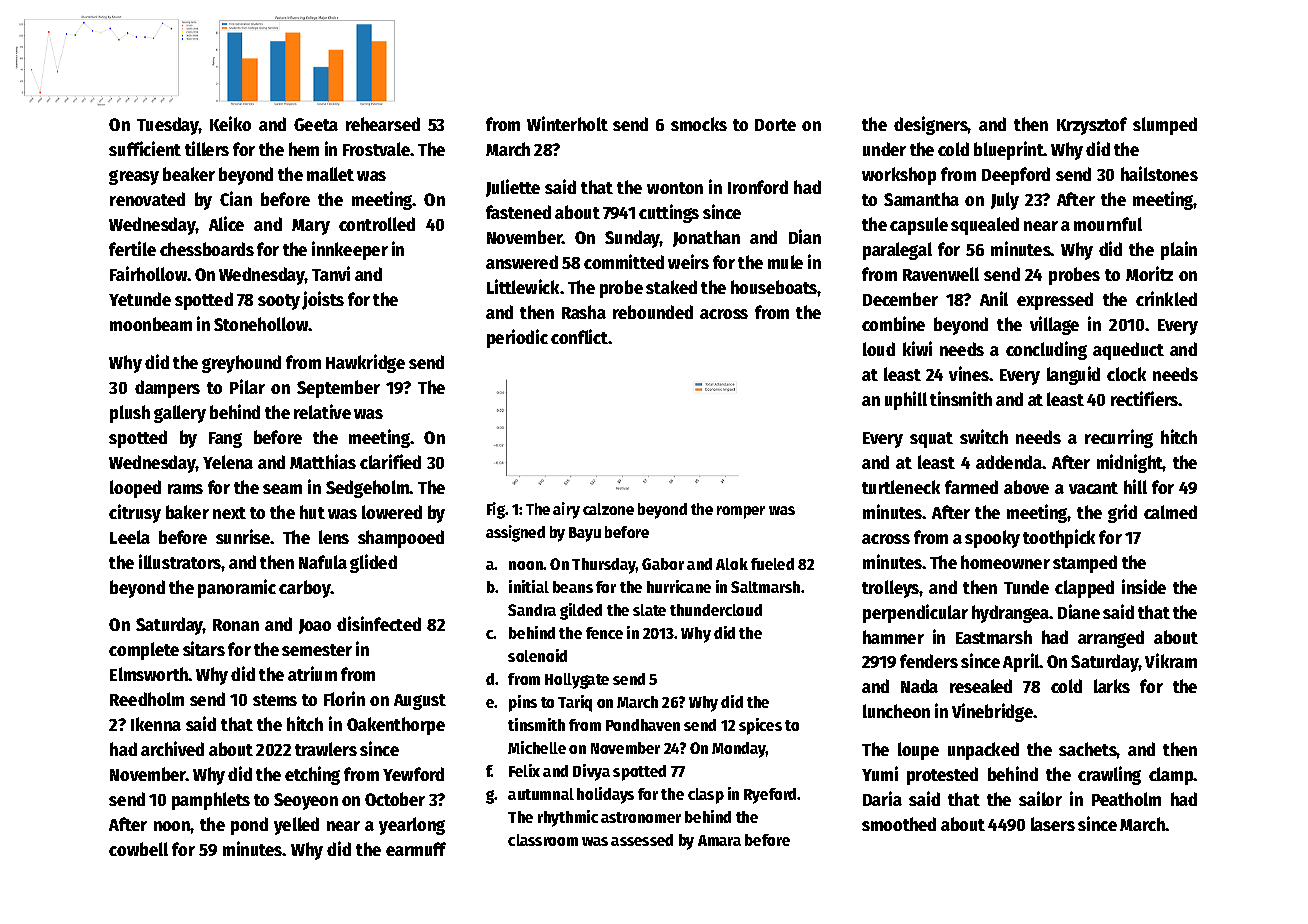  I want to click on pamphlets, so click(211, 801).
